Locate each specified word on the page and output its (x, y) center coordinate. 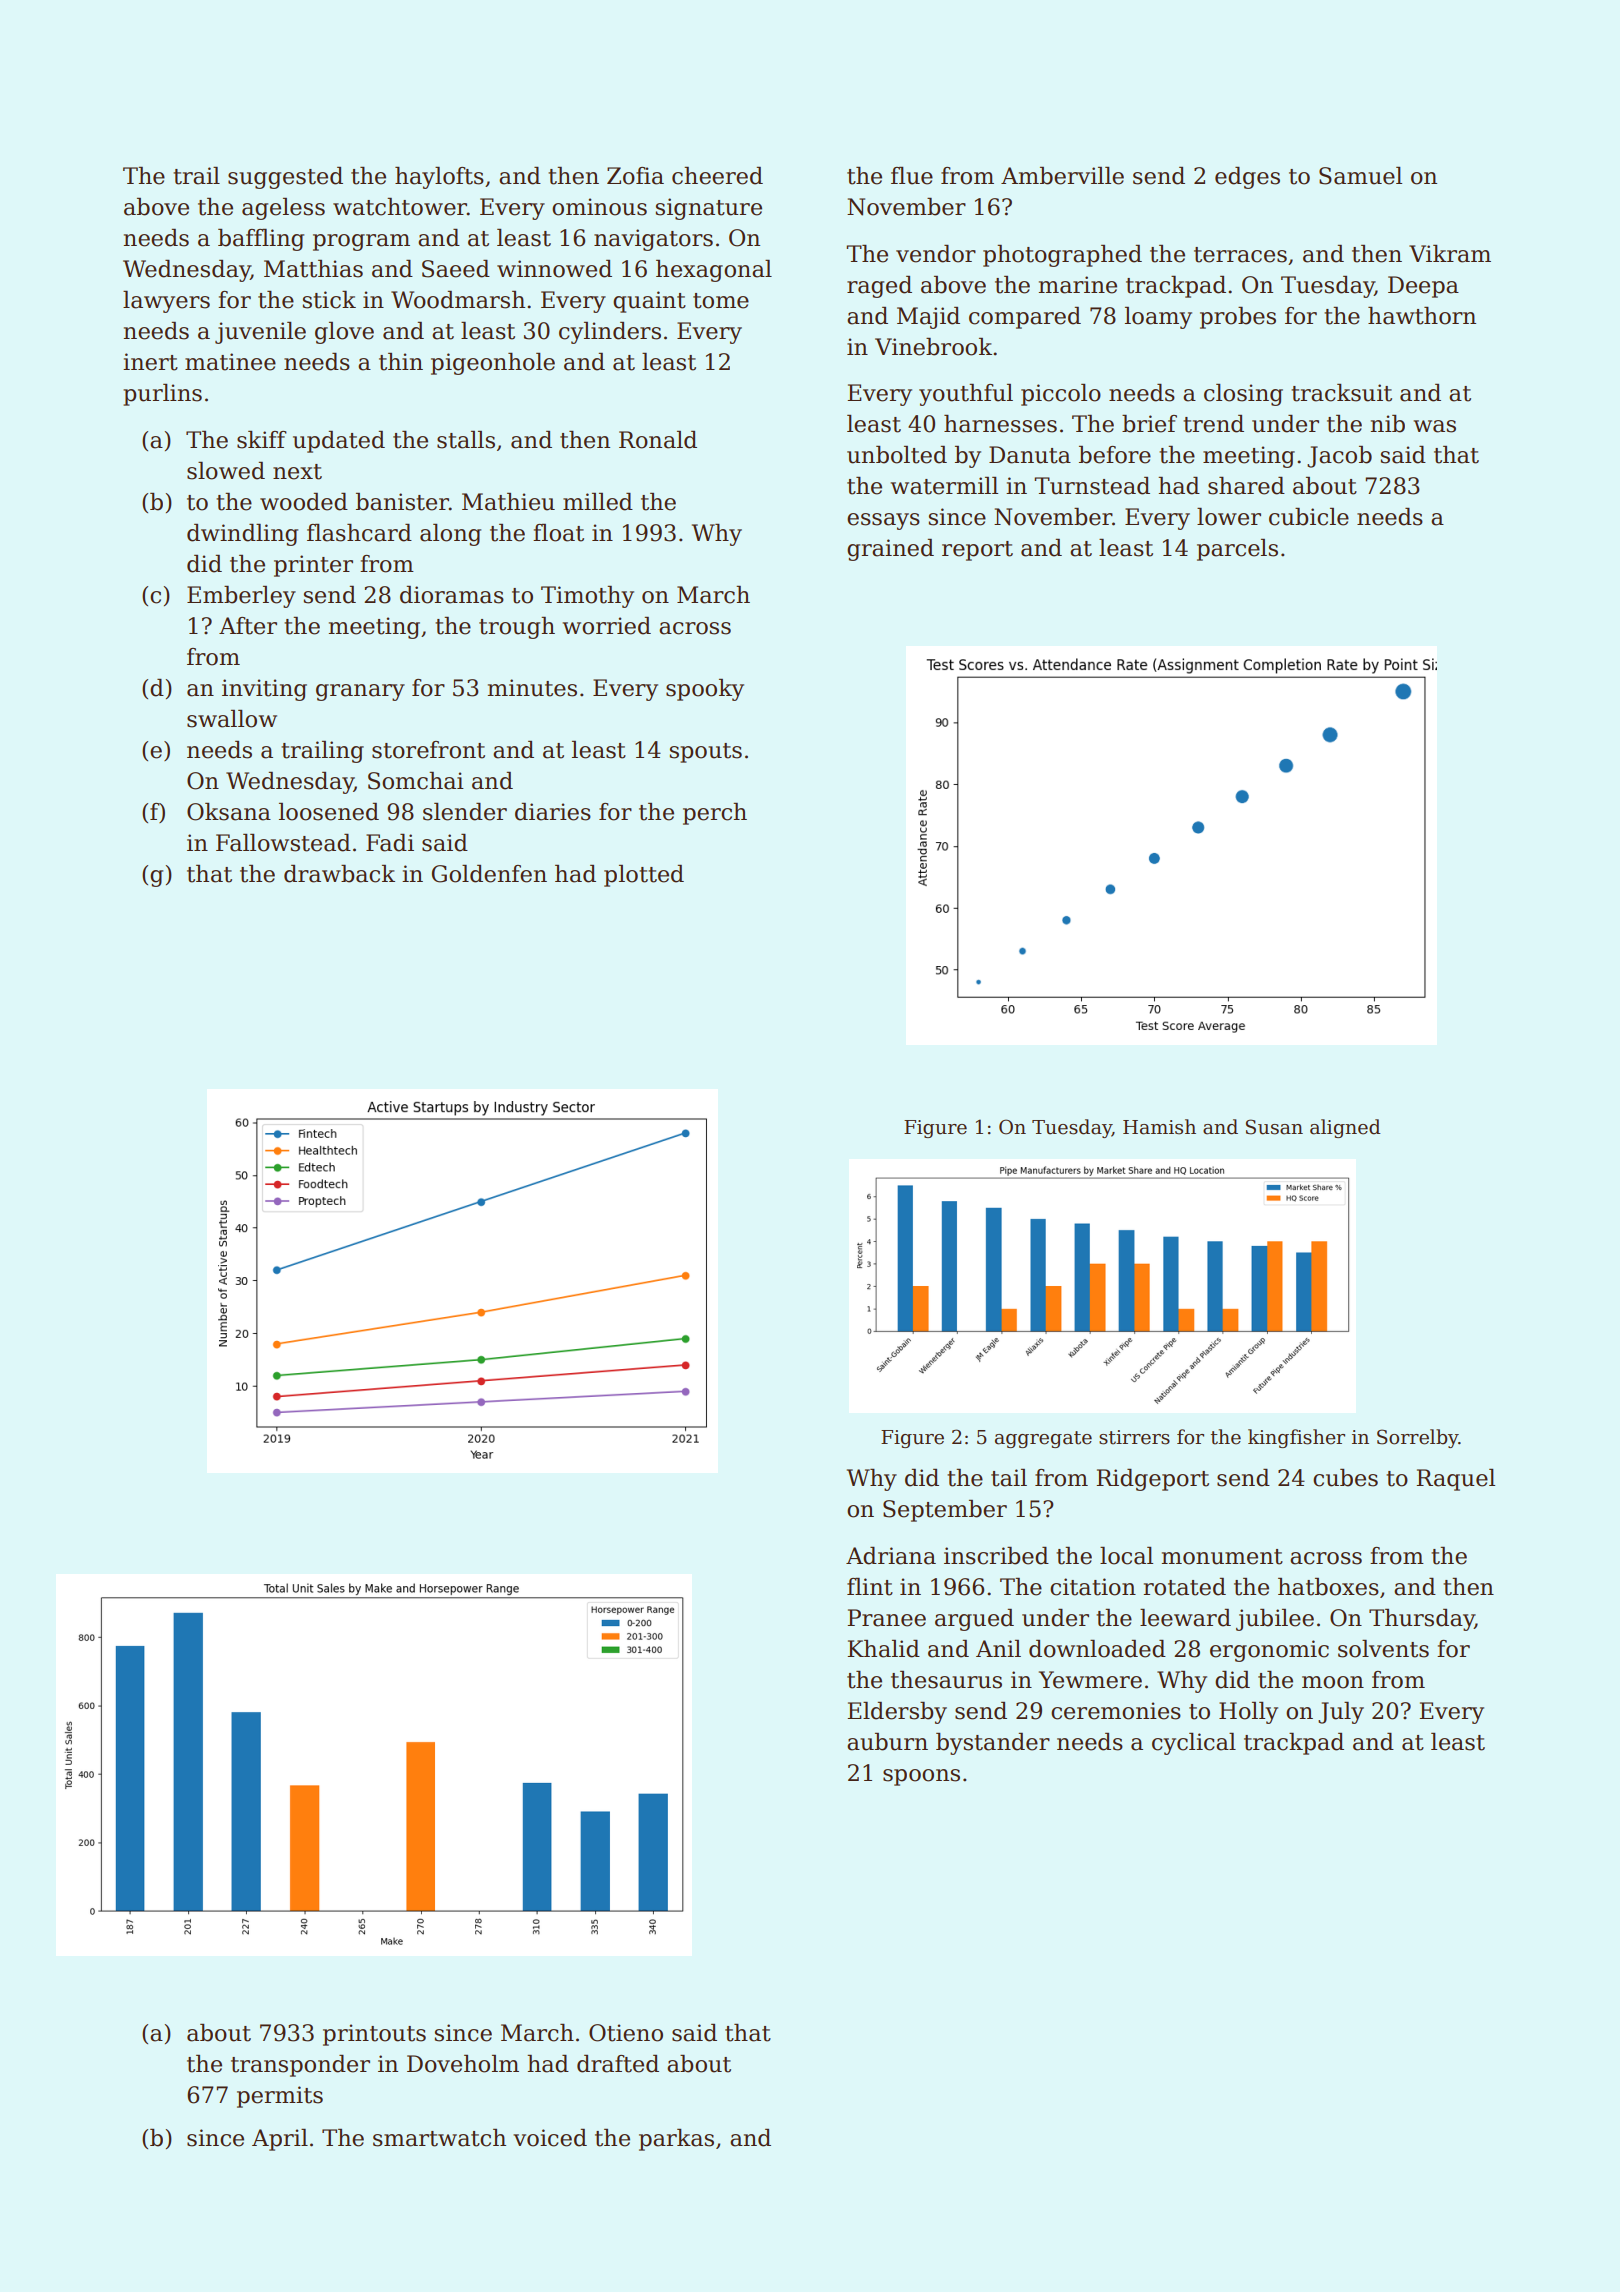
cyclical (1194, 1744)
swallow (232, 719)
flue (912, 176)
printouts (374, 2035)
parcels (1237, 550)
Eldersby (897, 1713)
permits (280, 2097)
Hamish (1159, 1127)
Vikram (1450, 254)
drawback (339, 874)
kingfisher (1296, 1438)
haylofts (439, 178)
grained (890, 550)
